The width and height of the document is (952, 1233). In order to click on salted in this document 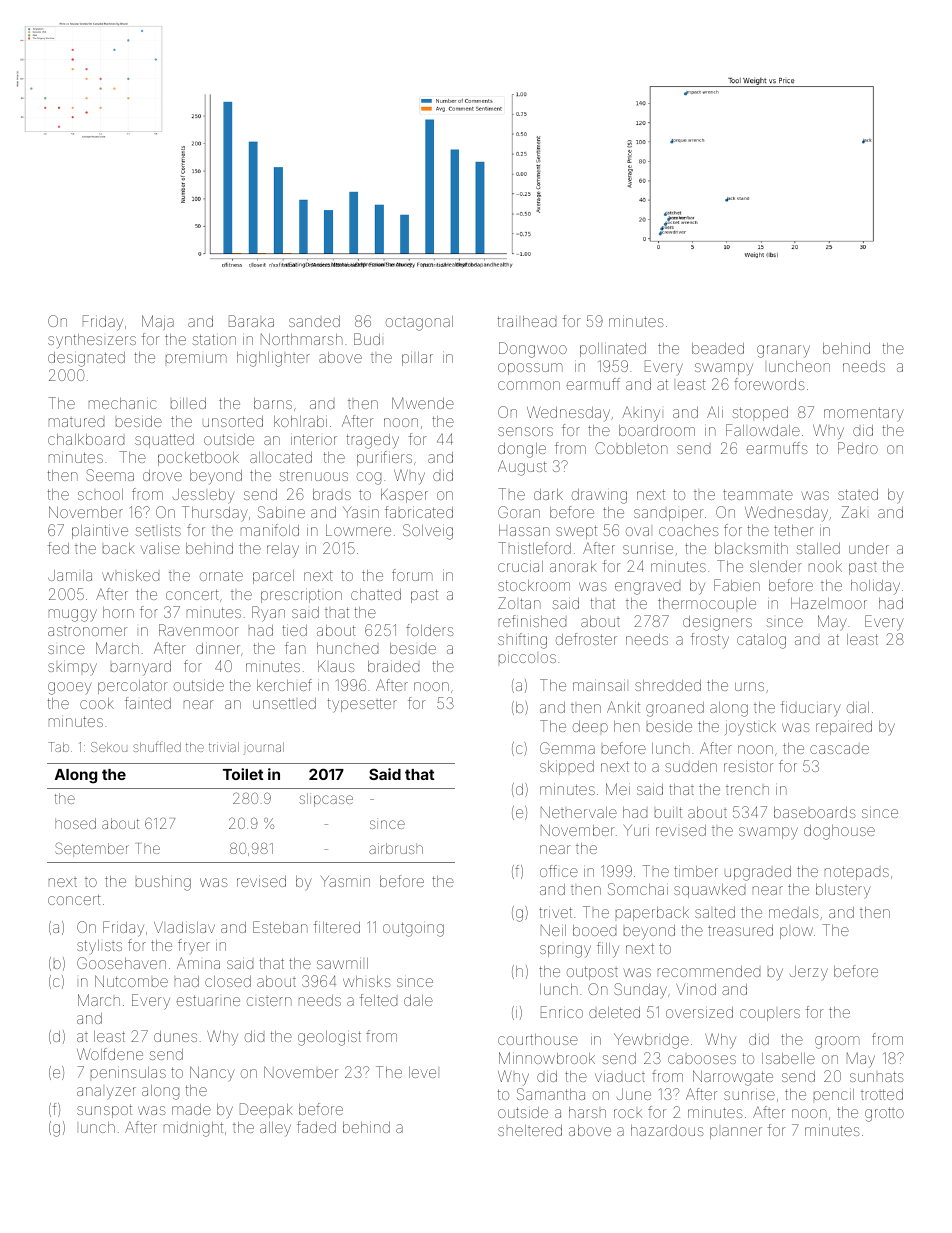, I will do `click(715, 912)`.
